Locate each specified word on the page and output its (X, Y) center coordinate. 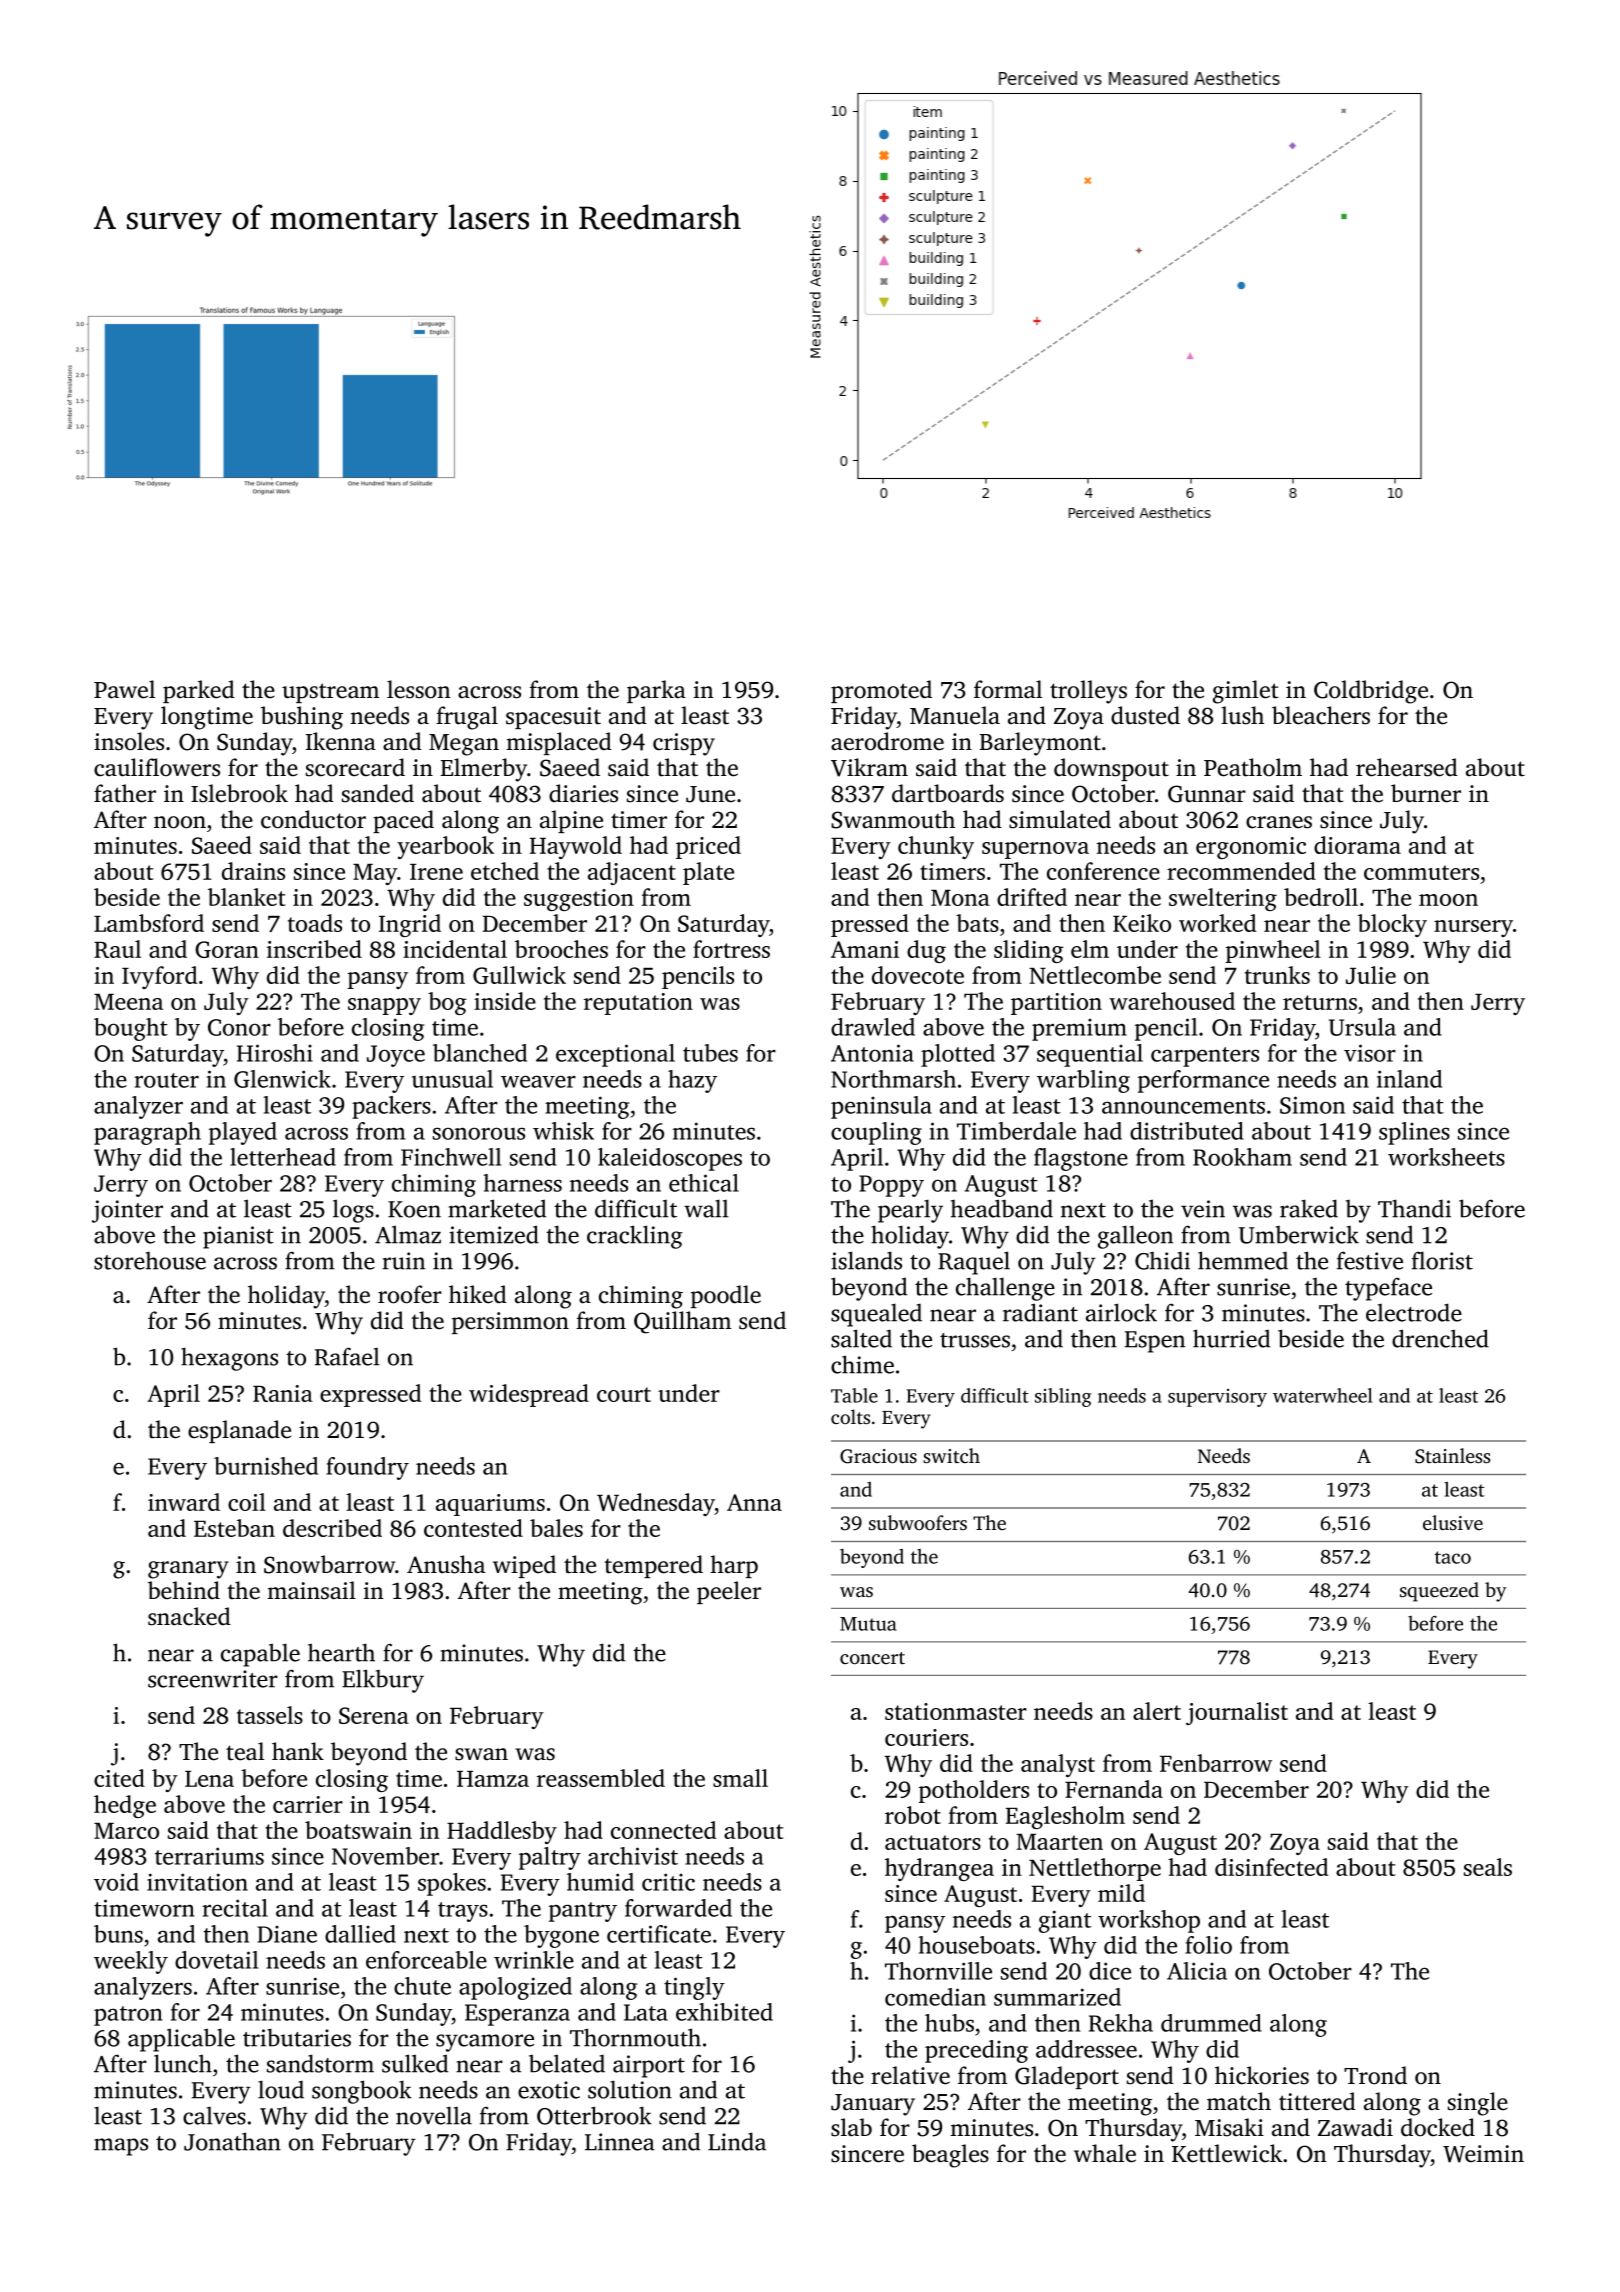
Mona (960, 898)
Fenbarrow (1216, 1763)
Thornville (938, 1971)
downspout (1111, 769)
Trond (1375, 2075)
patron (128, 2016)
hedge (125, 1806)
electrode (1414, 1312)
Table (854, 1395)
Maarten (1059, 1842)
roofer (410, 1294)
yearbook (445, 847)
